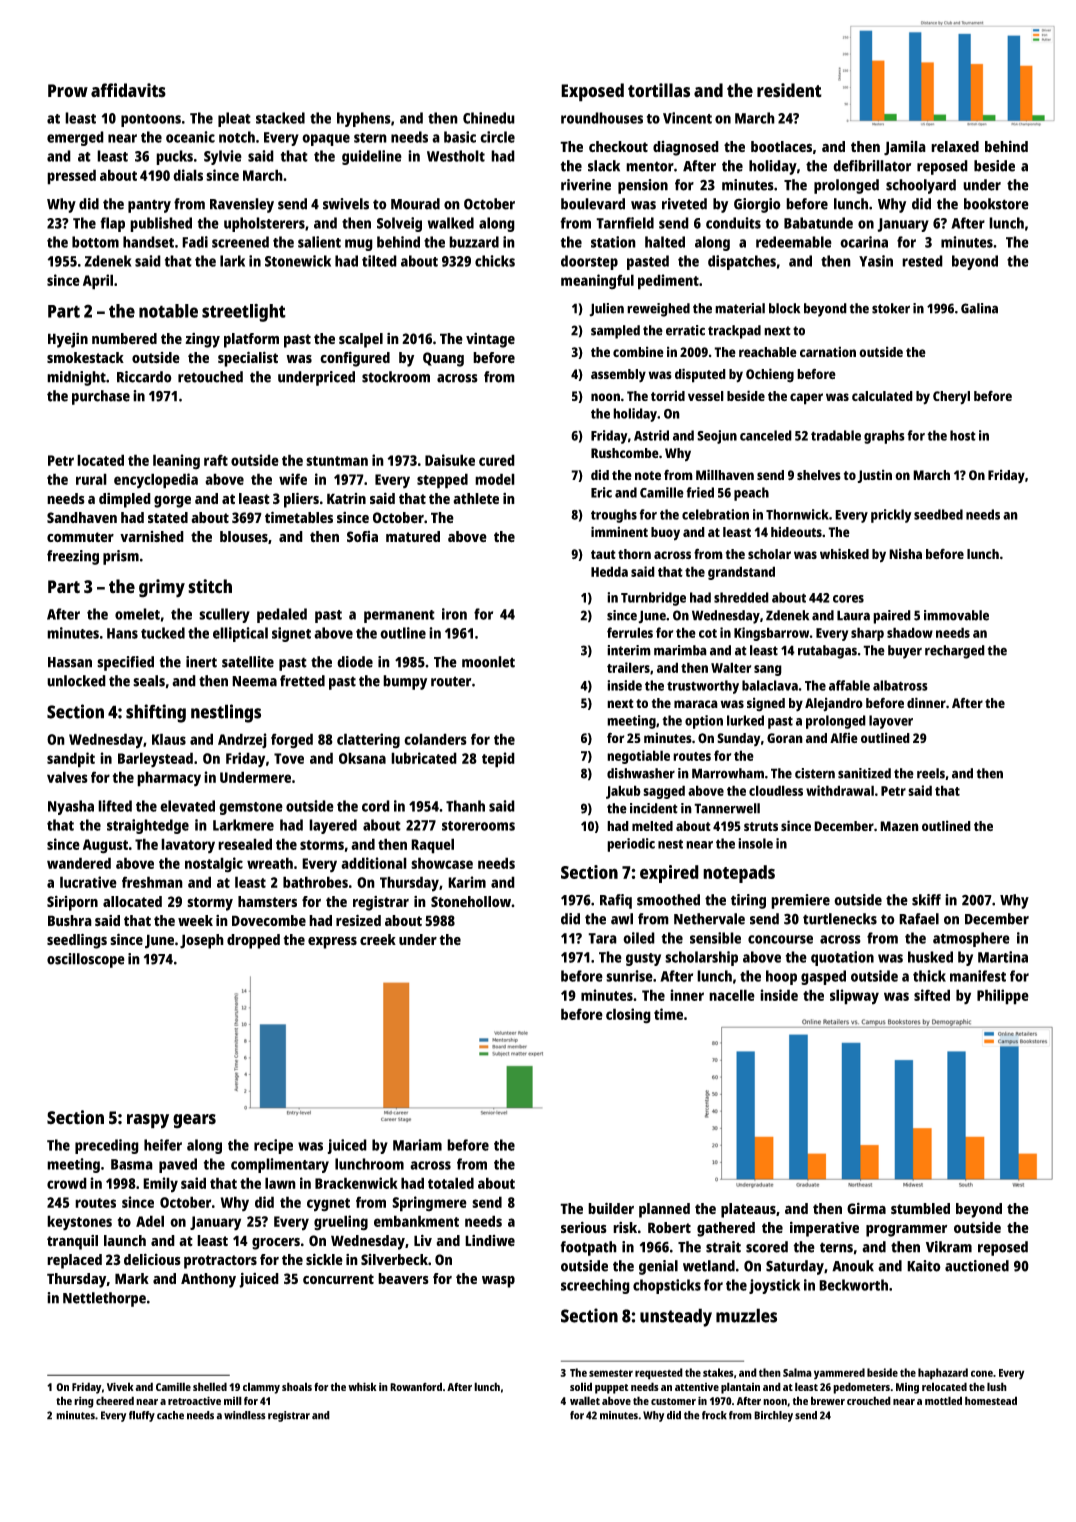 This screenshot has height=1522, width=1076. I want to click on tucked, so click(163, 633).
